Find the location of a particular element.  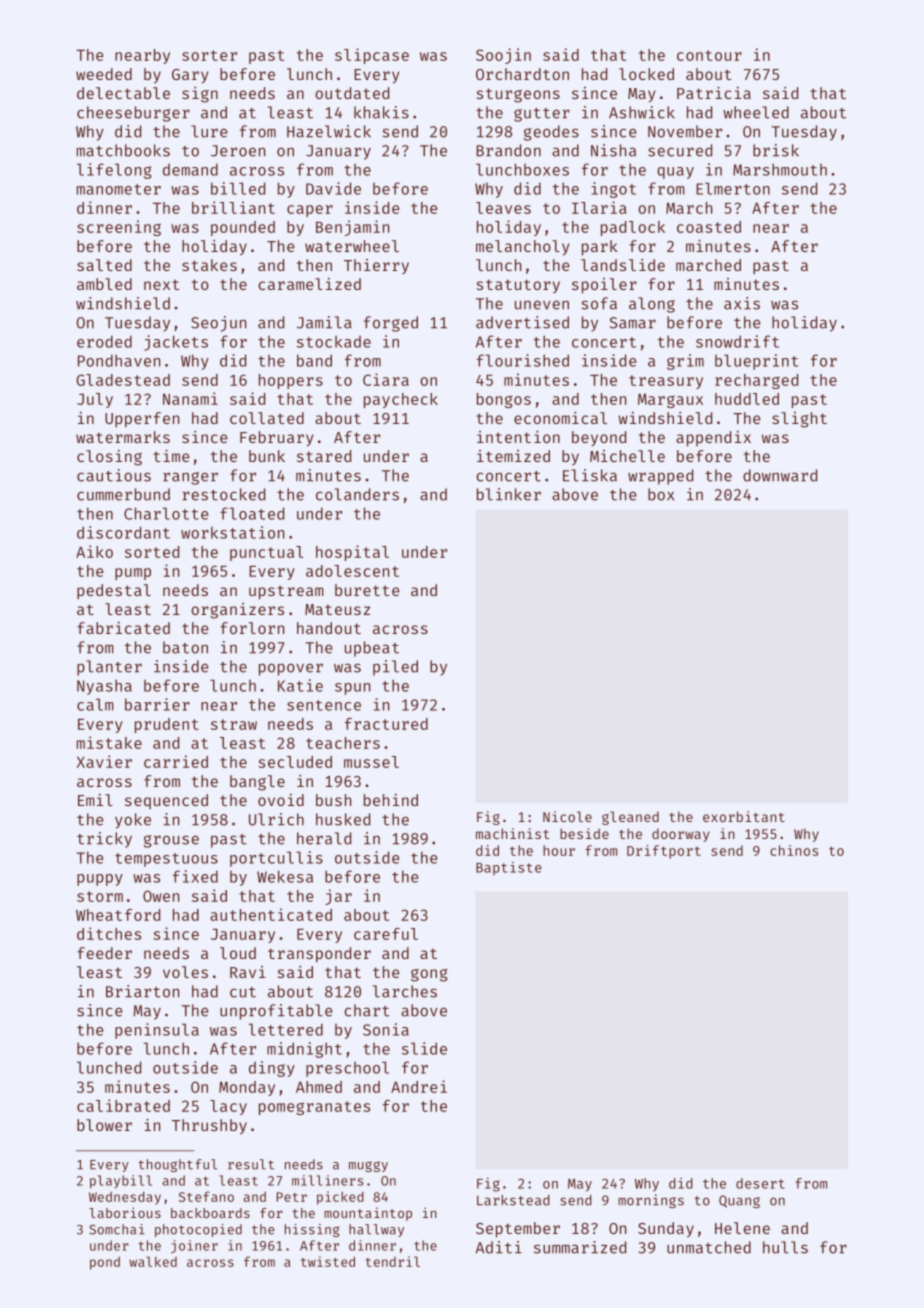

Brandon is located at coordinates (509, 150).
